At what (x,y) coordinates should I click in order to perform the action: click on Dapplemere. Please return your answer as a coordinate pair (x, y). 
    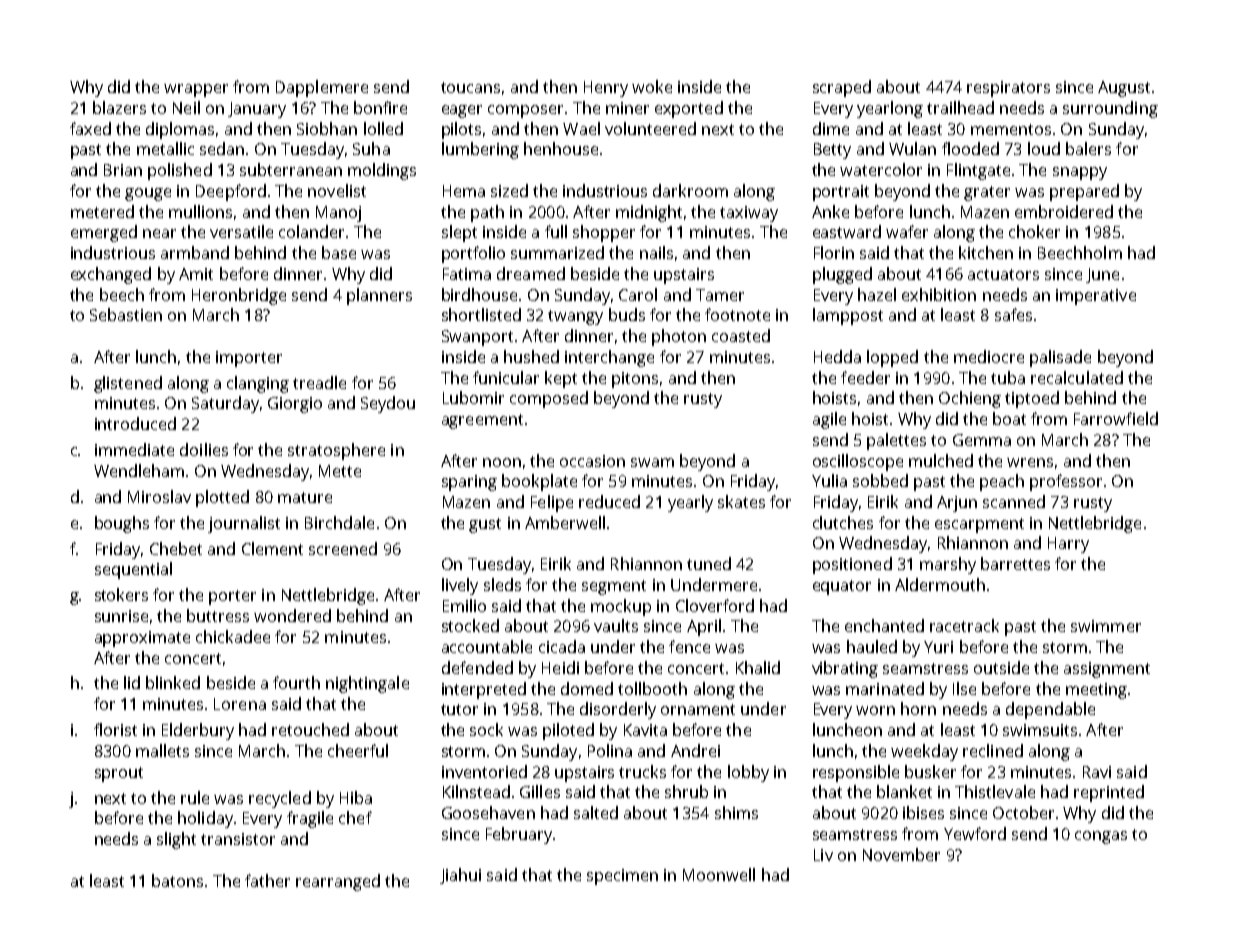
    Looking at the image, I should click on (322, 88).
